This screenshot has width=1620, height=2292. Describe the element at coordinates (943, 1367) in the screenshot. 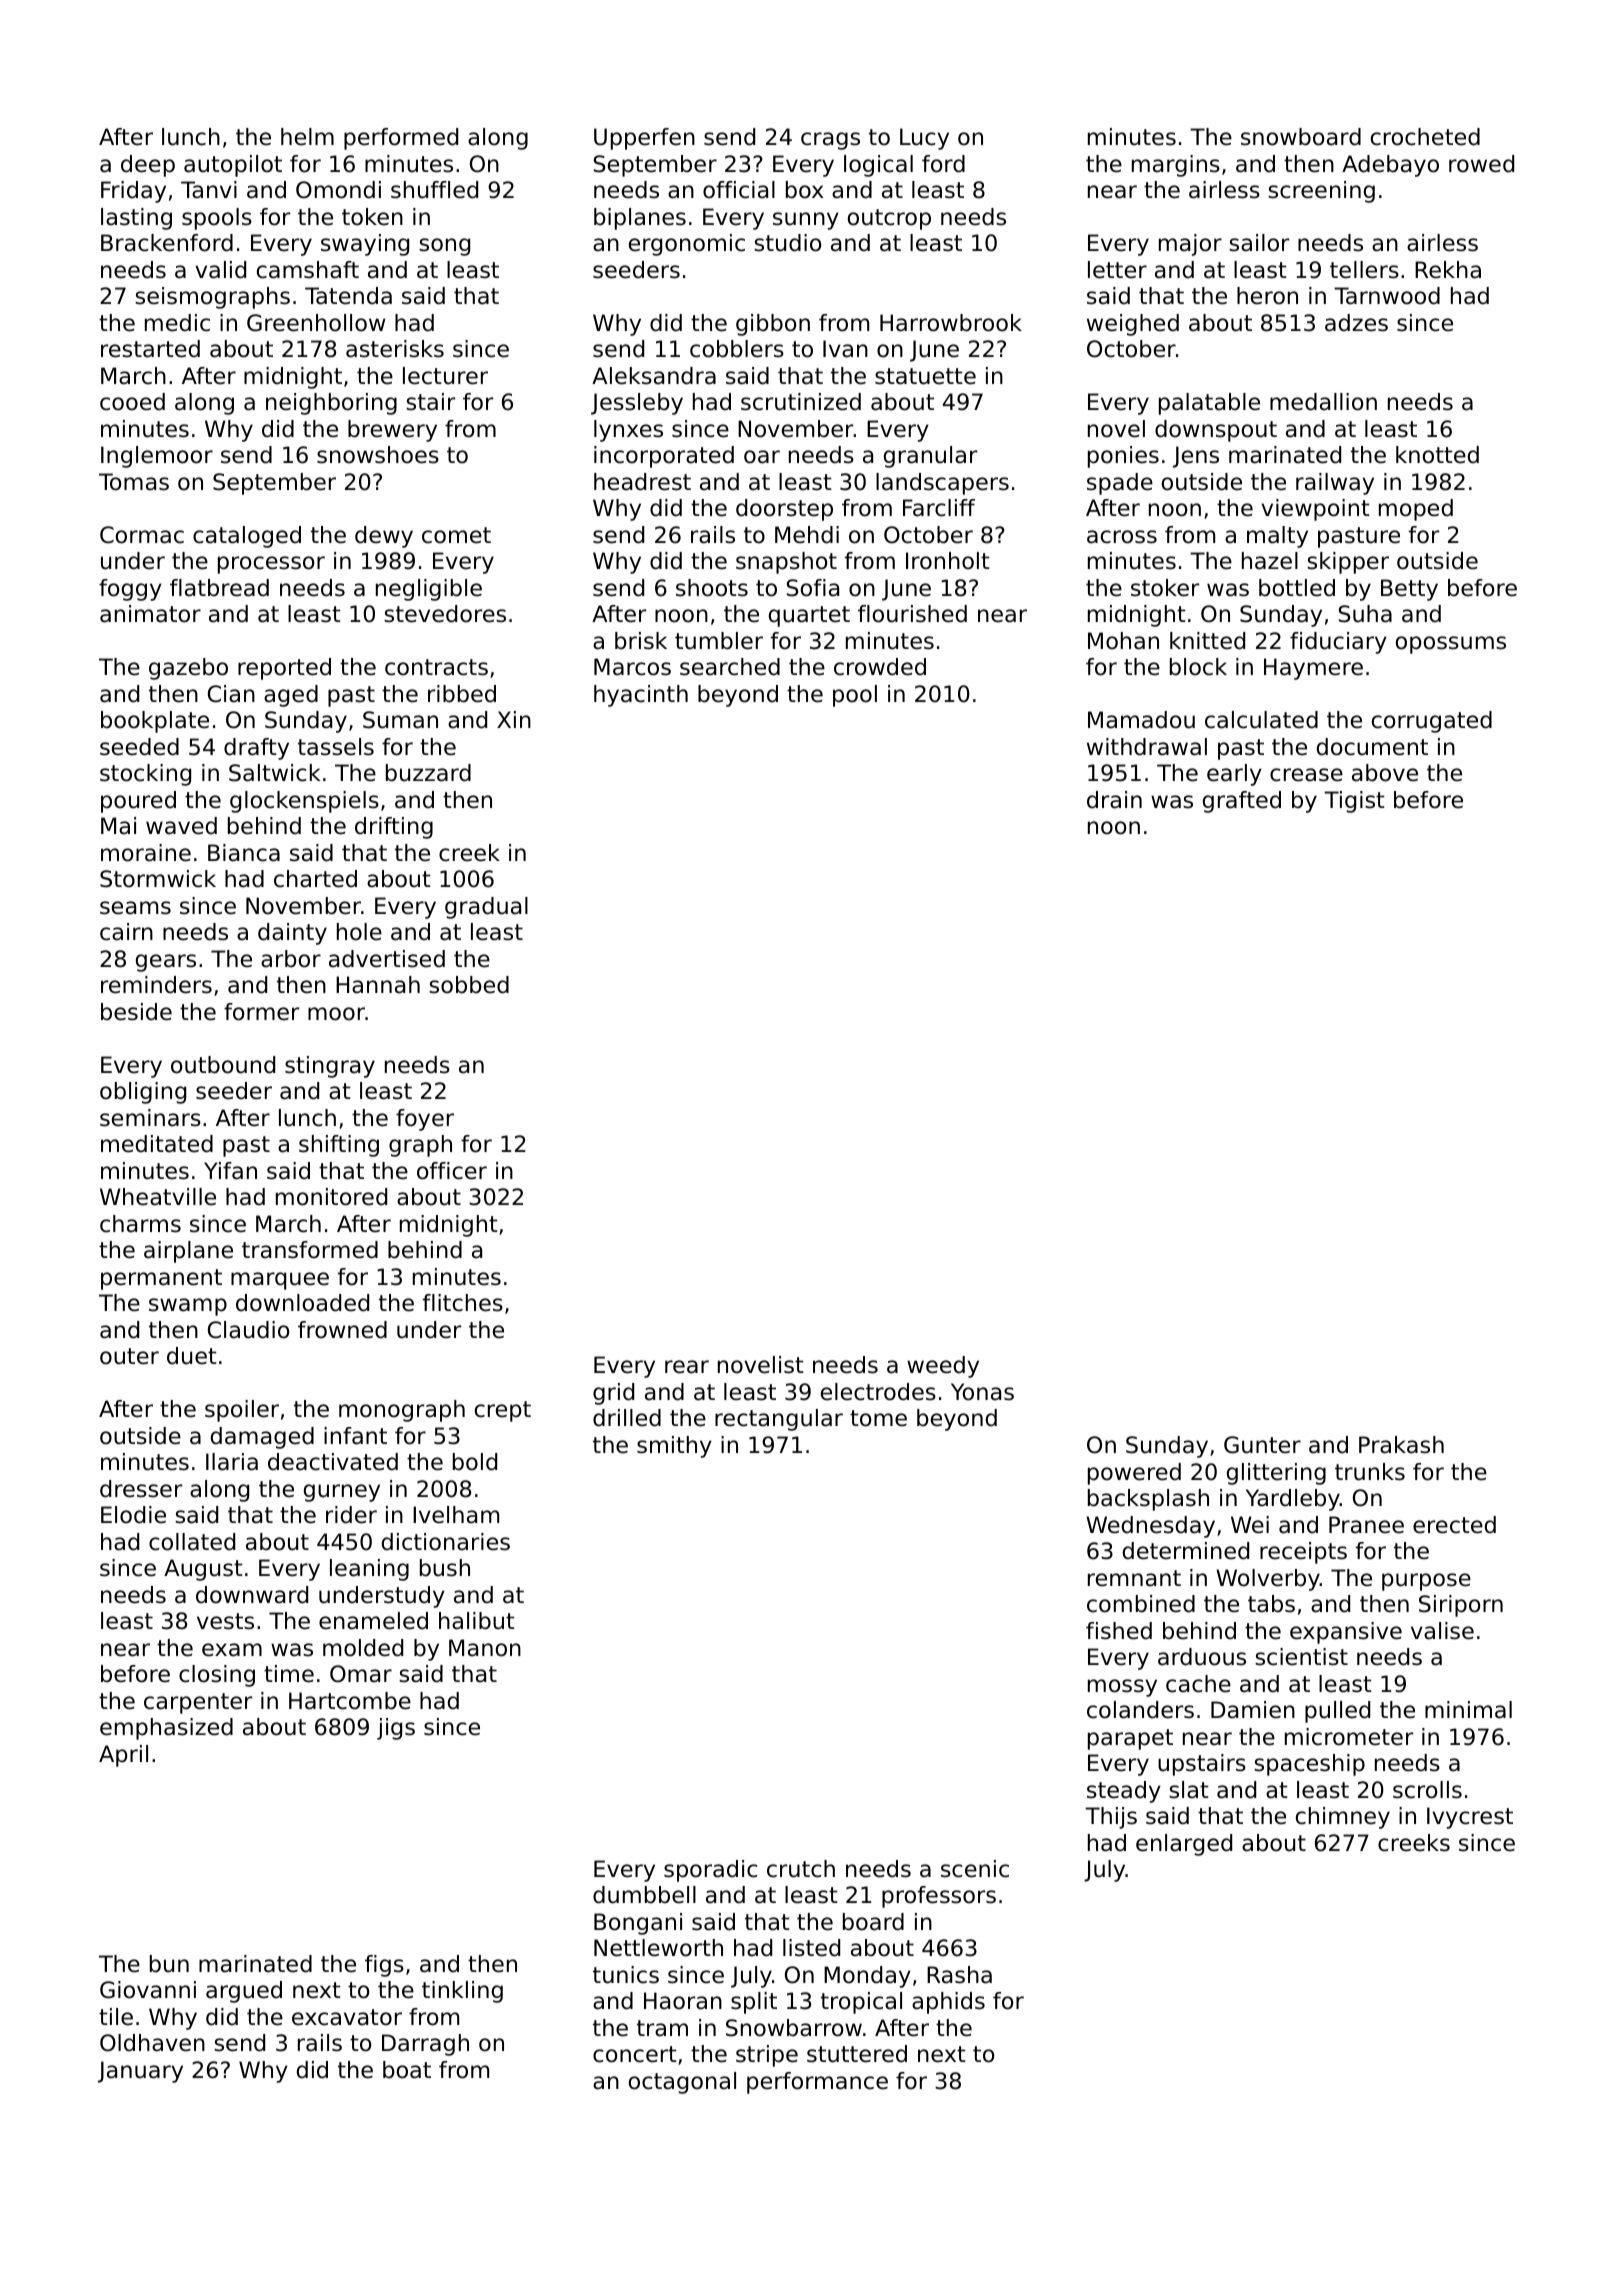

I see `weedy` at that location.
